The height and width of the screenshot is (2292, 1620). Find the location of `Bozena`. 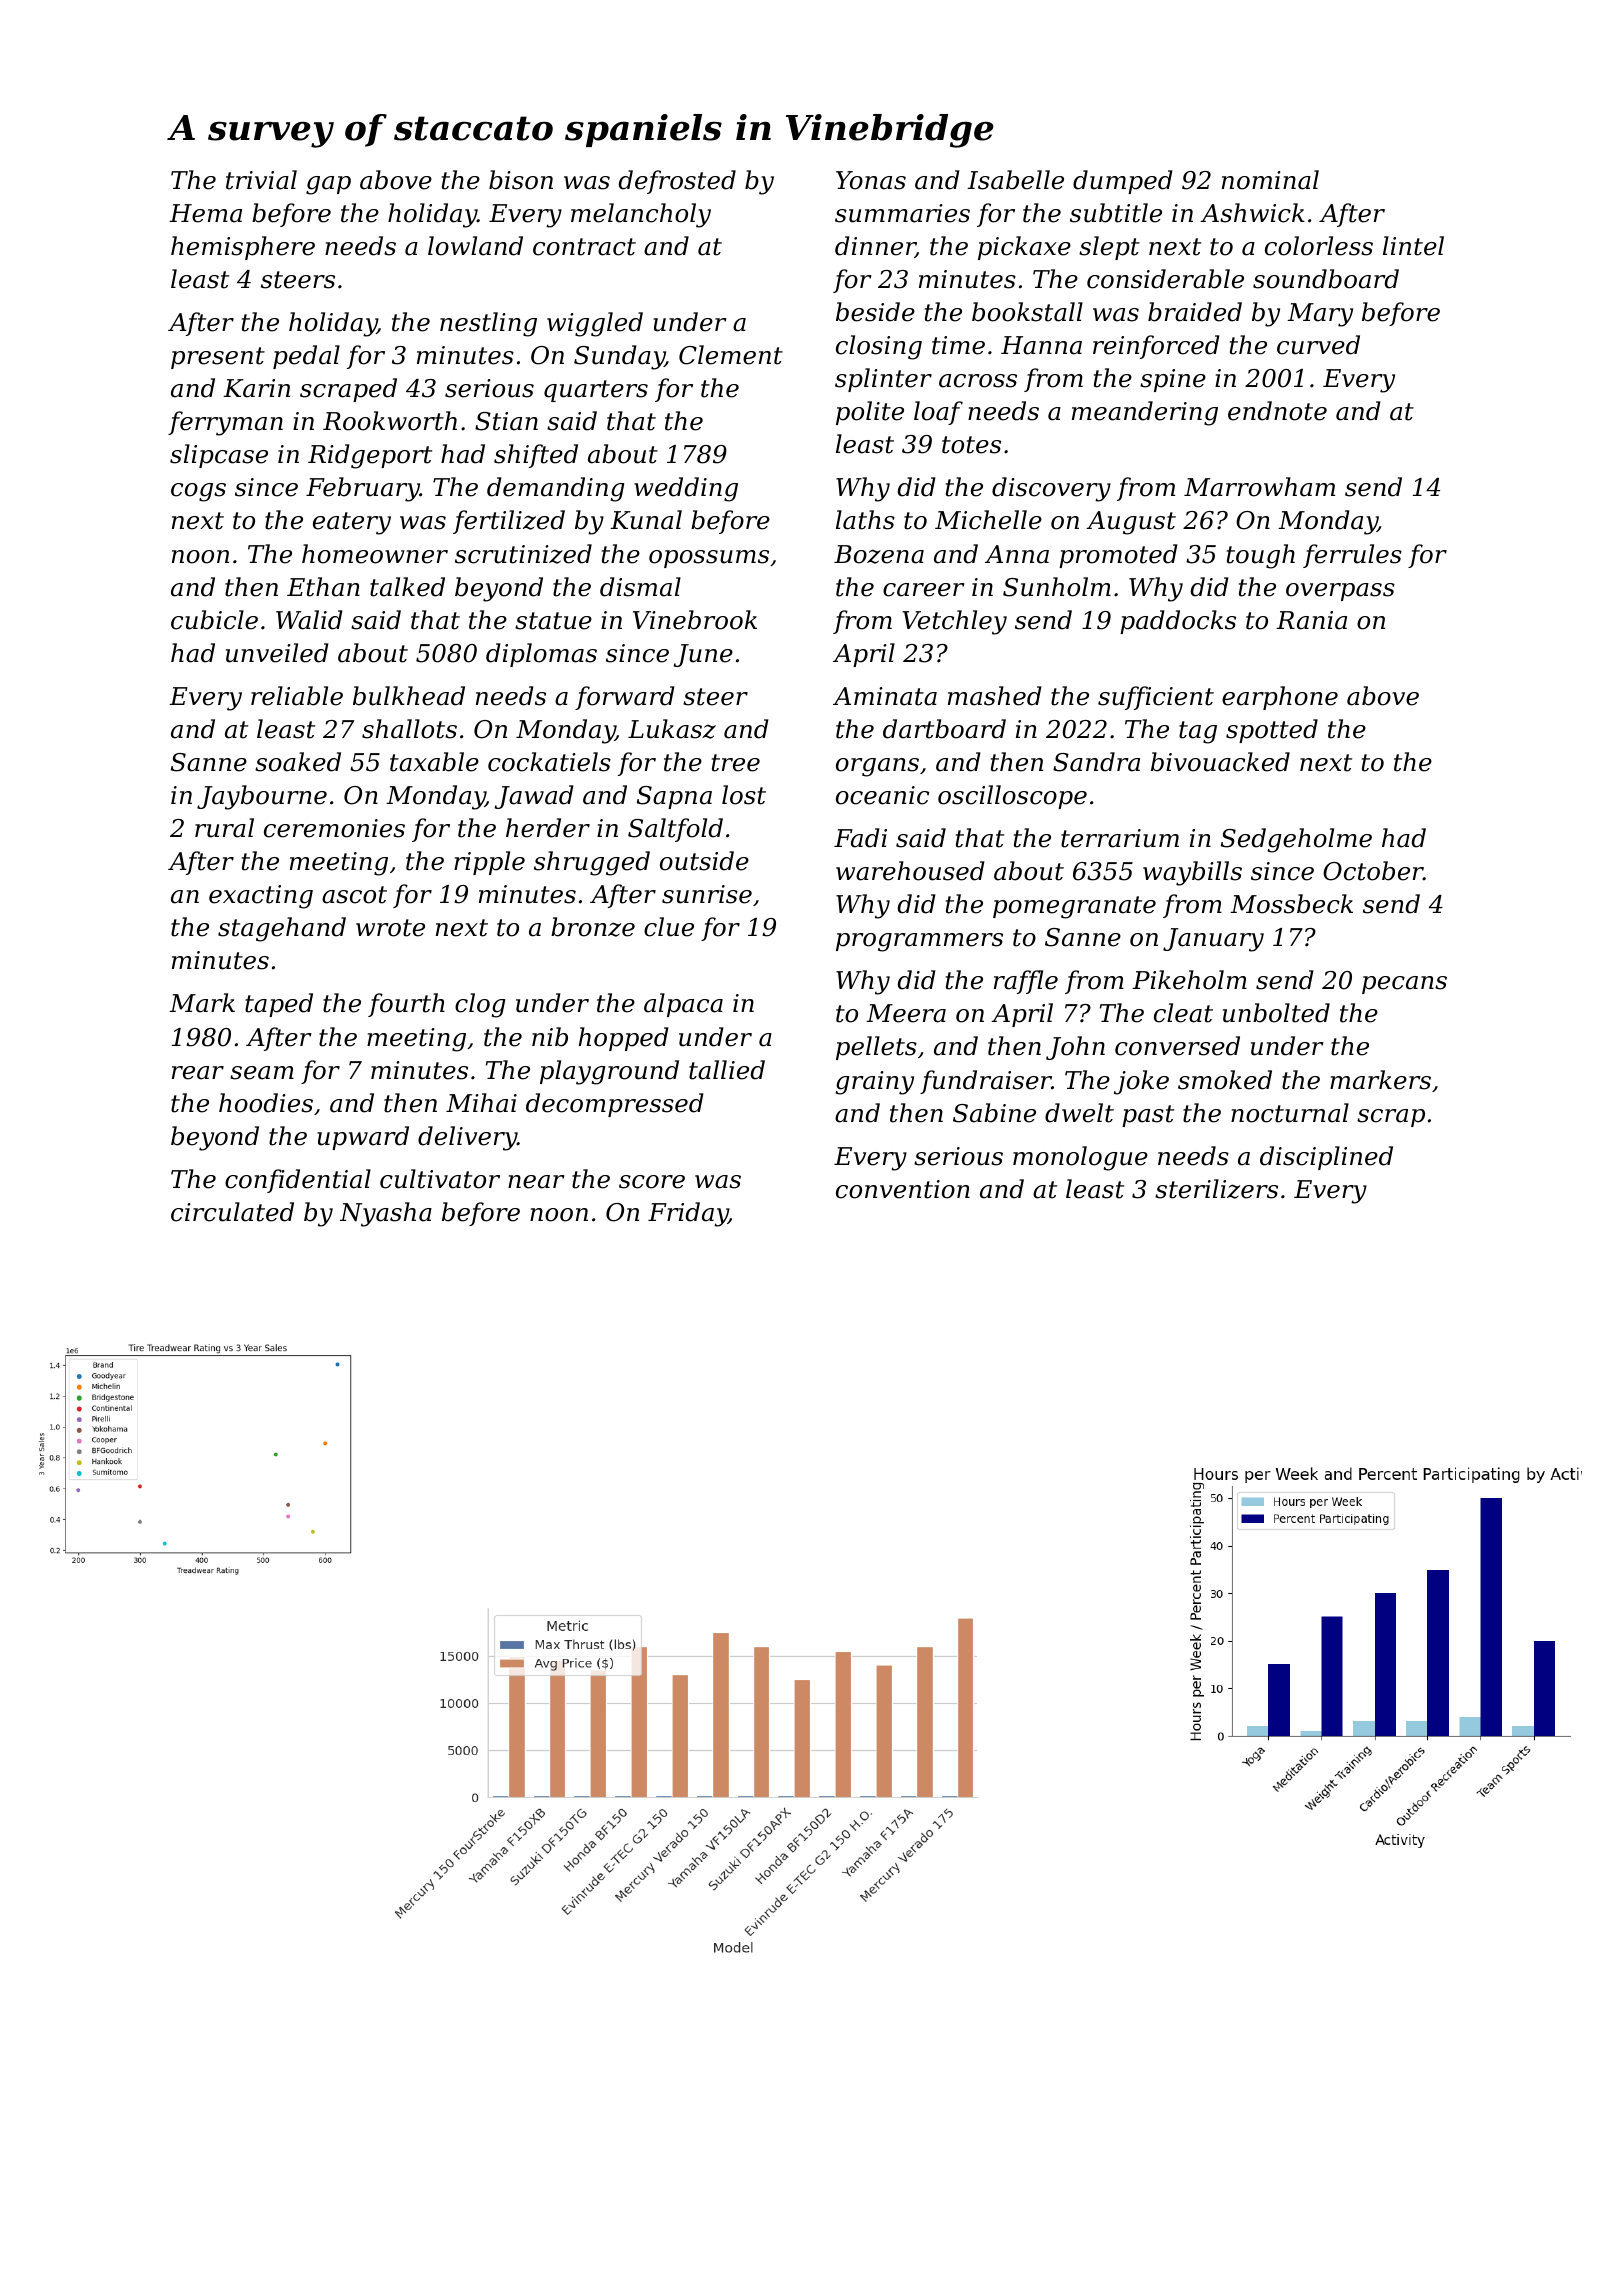

Bozena is located at coordinates (879, 554).
